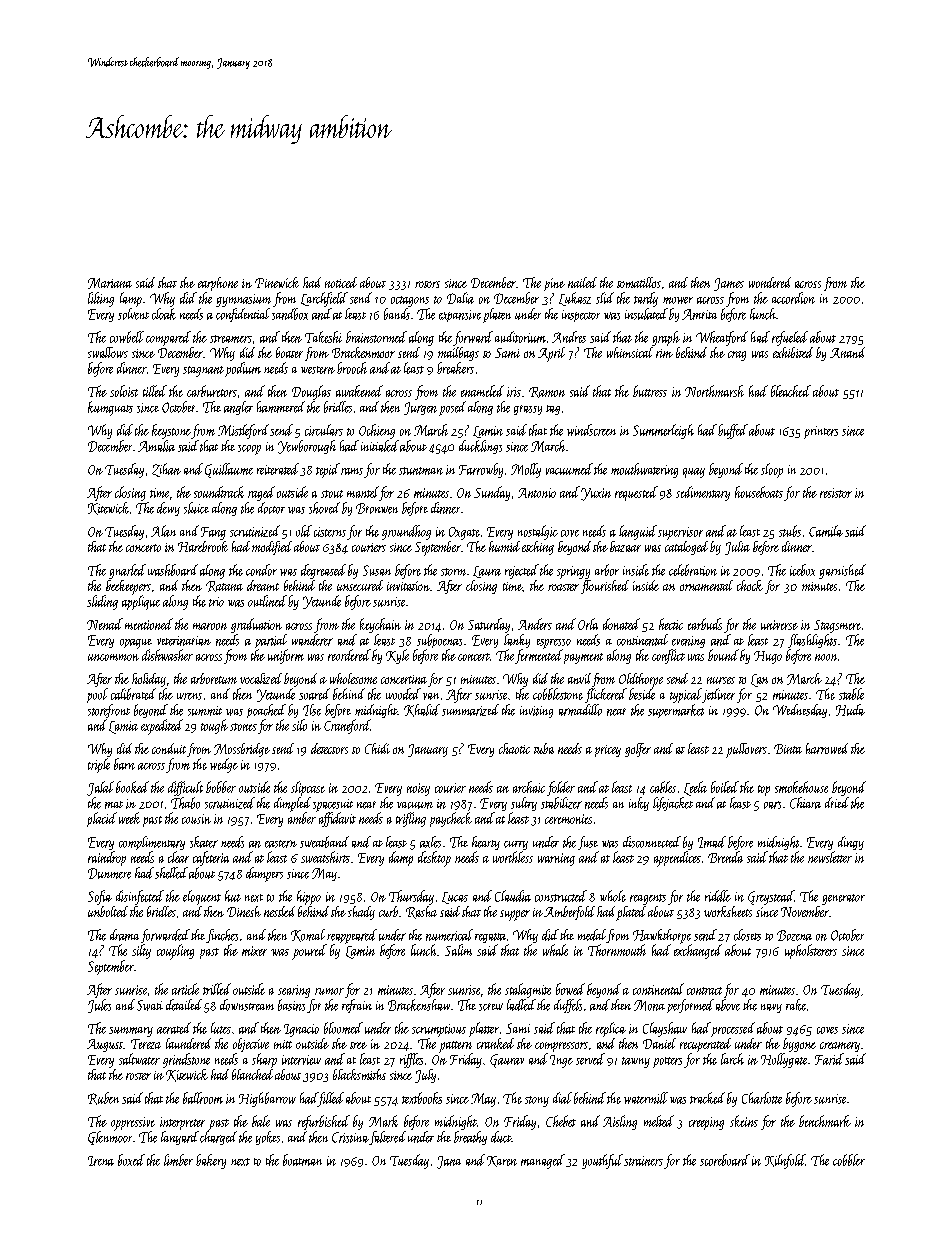 The image size is (952, 1233). What do you see at coordinates (308, 788) in the document?
I see `slipcase` at bounding box center [308, 788].
